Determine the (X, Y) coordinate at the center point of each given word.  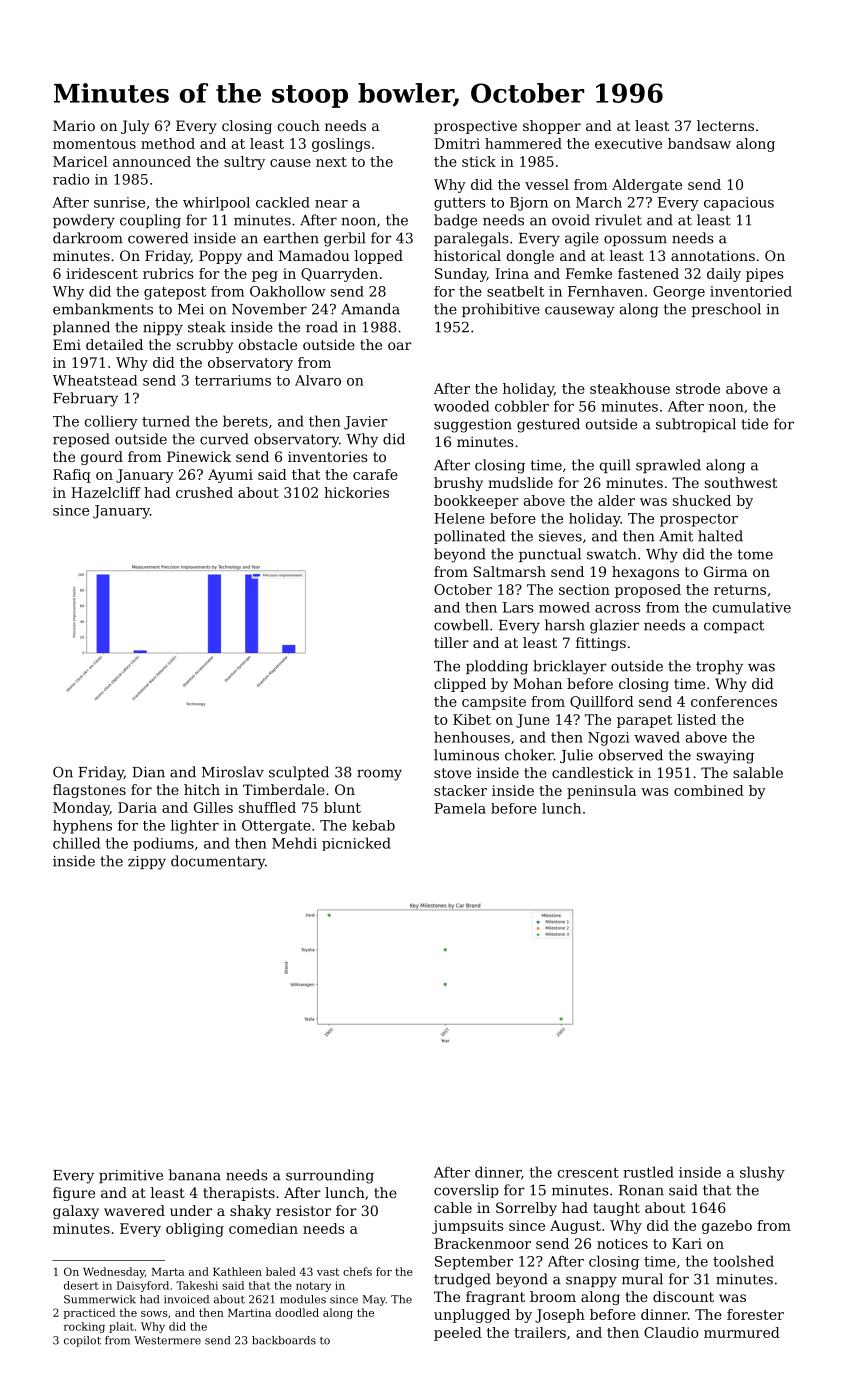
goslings (341, 145)
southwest (741, 482)
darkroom (88, 238)
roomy (379, 775)
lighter (195, 827)
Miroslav (233, 772)
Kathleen (237, 1271)
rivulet (618, 220)
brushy (458, 484)
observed (630, 755)
